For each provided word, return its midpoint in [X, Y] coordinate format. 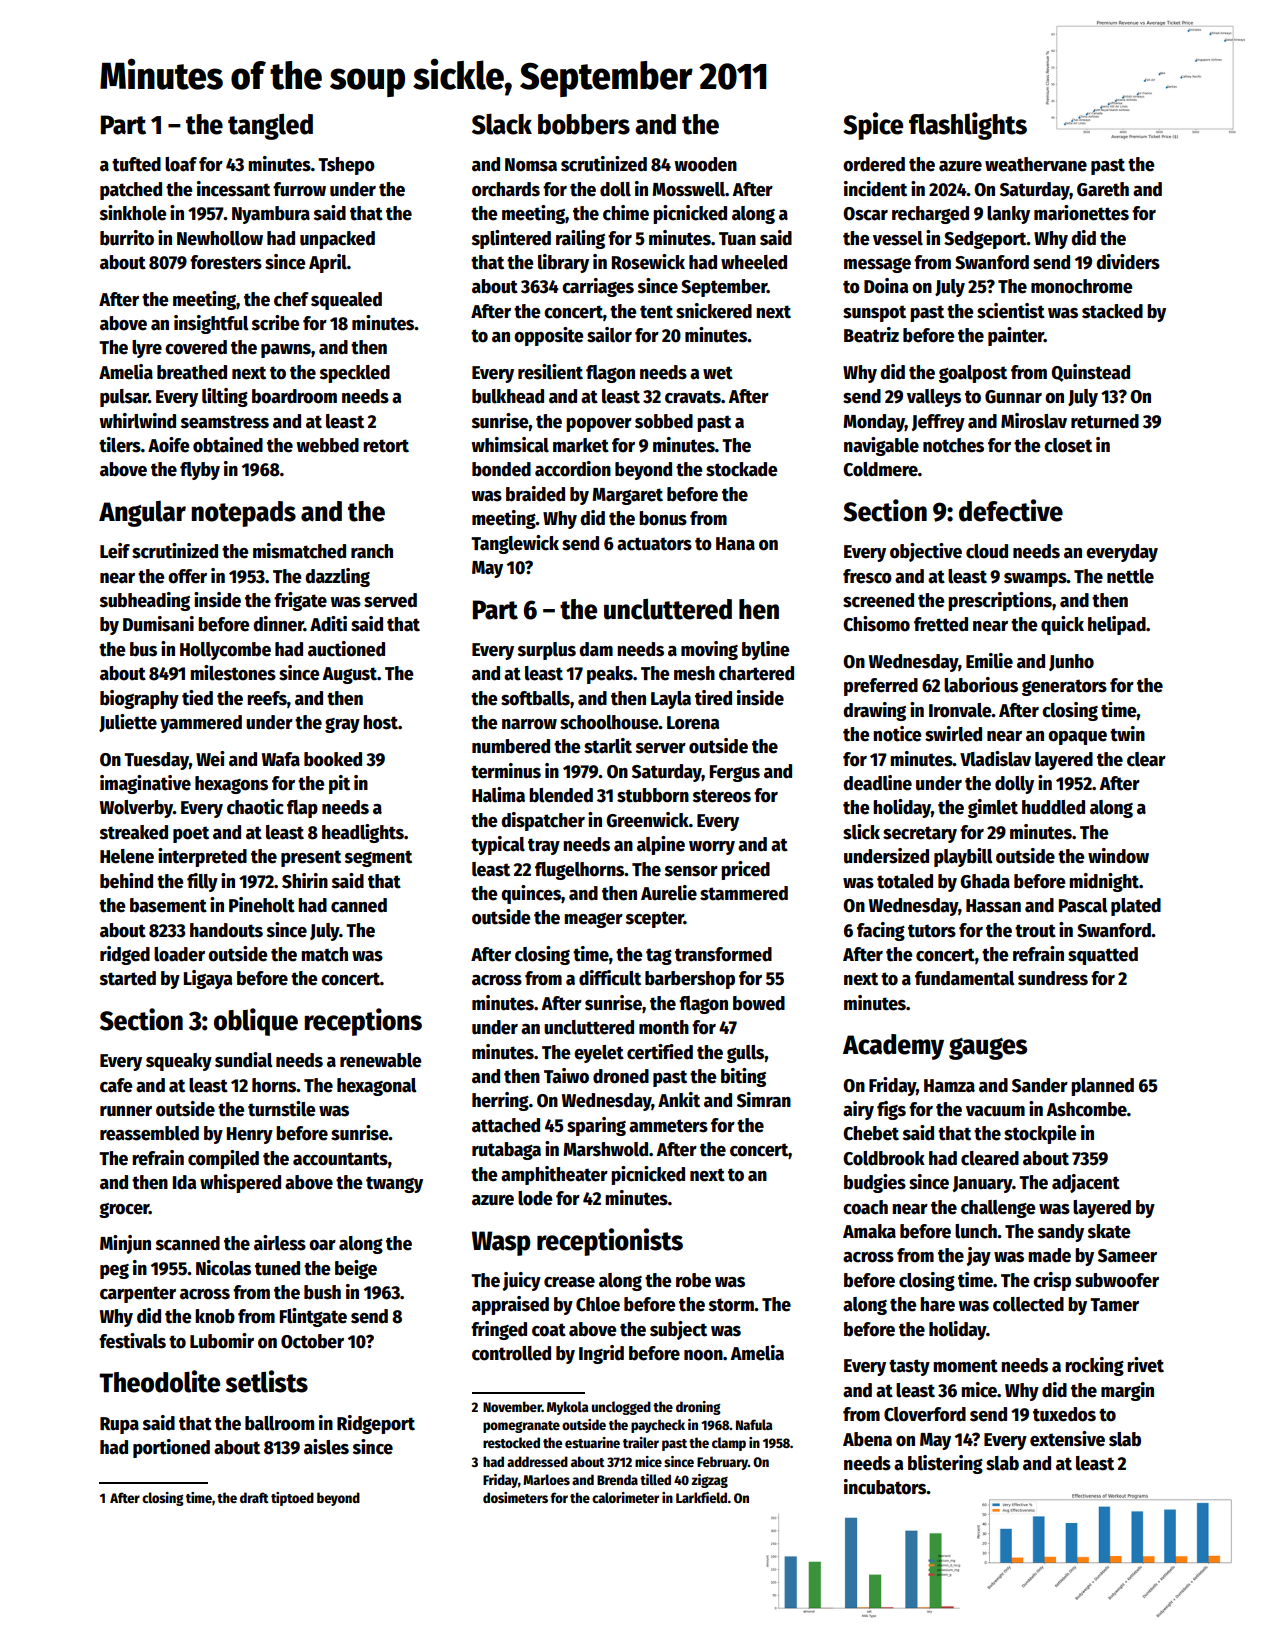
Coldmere [880, 469]
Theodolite [159, 1381]
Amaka [869, 1231]
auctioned [346, 649]
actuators [654, 544]
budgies [875, 1183]
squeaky [179, 1062]
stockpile [1040, 1134]
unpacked [337, 240]
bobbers [584, 124]
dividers [1128, 262]
